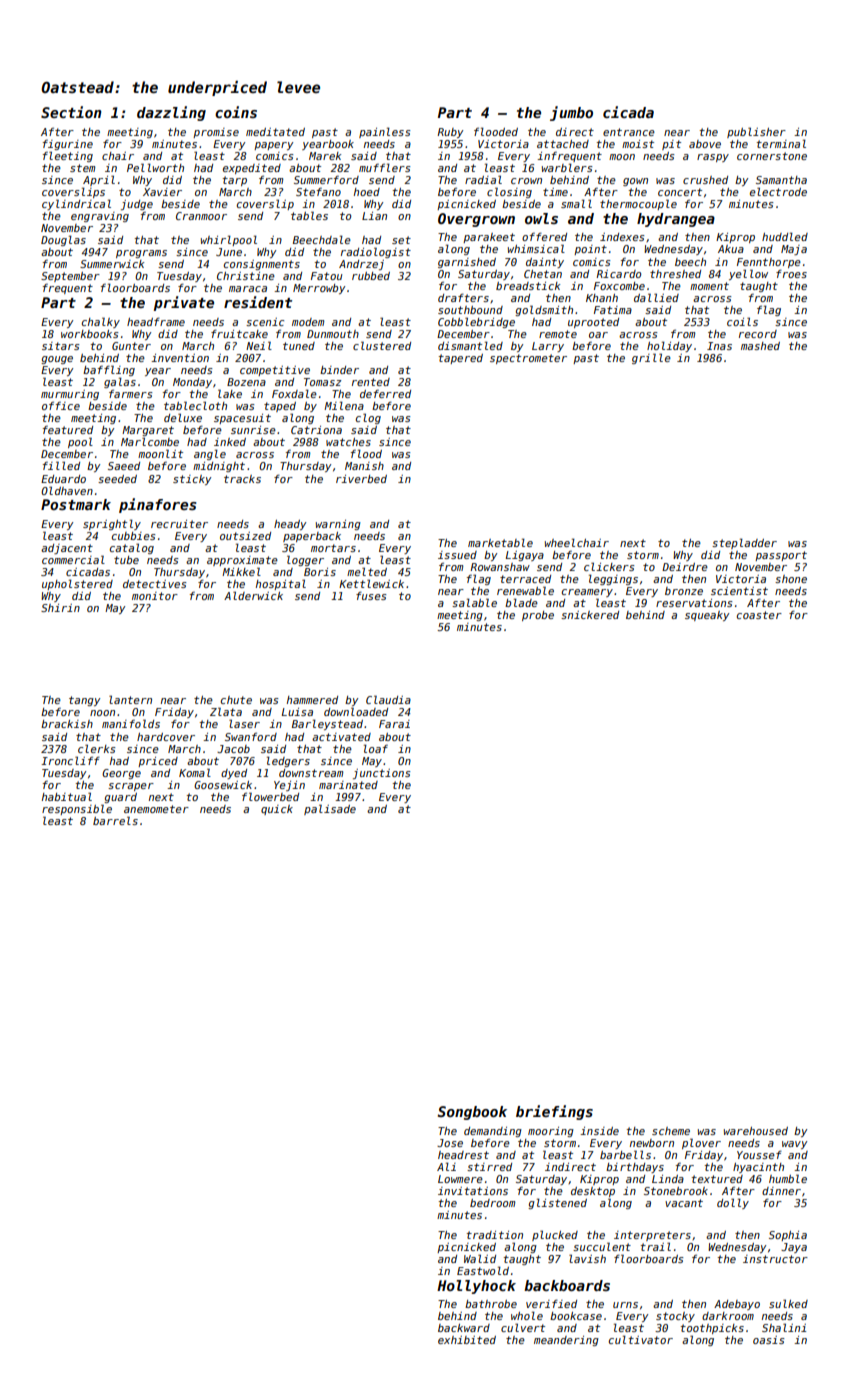 The image size is (849, 1400). I want to click on exhibited, so click(467, 1340).
